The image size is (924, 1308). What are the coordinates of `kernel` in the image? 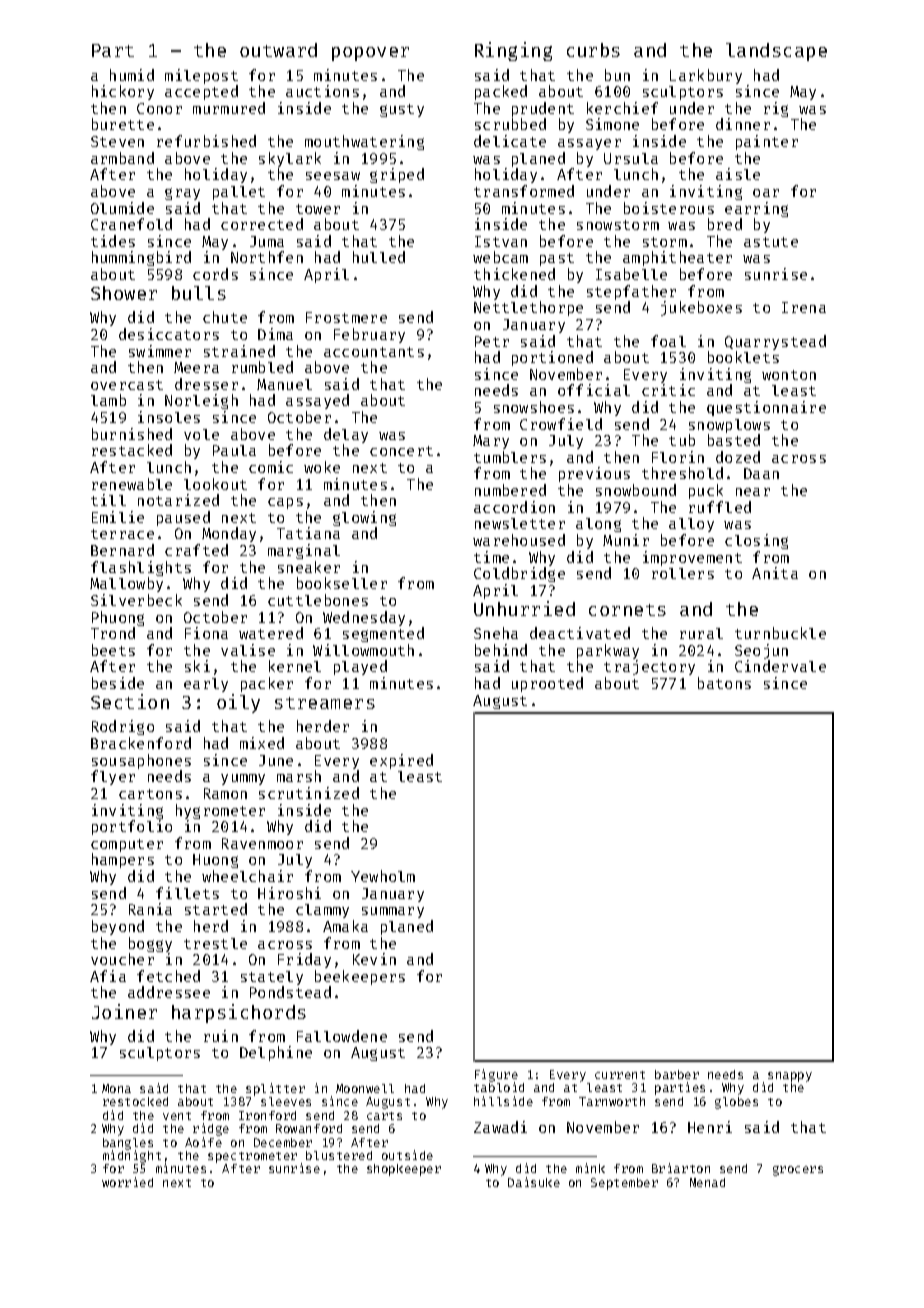 It's located at (295, 666).
